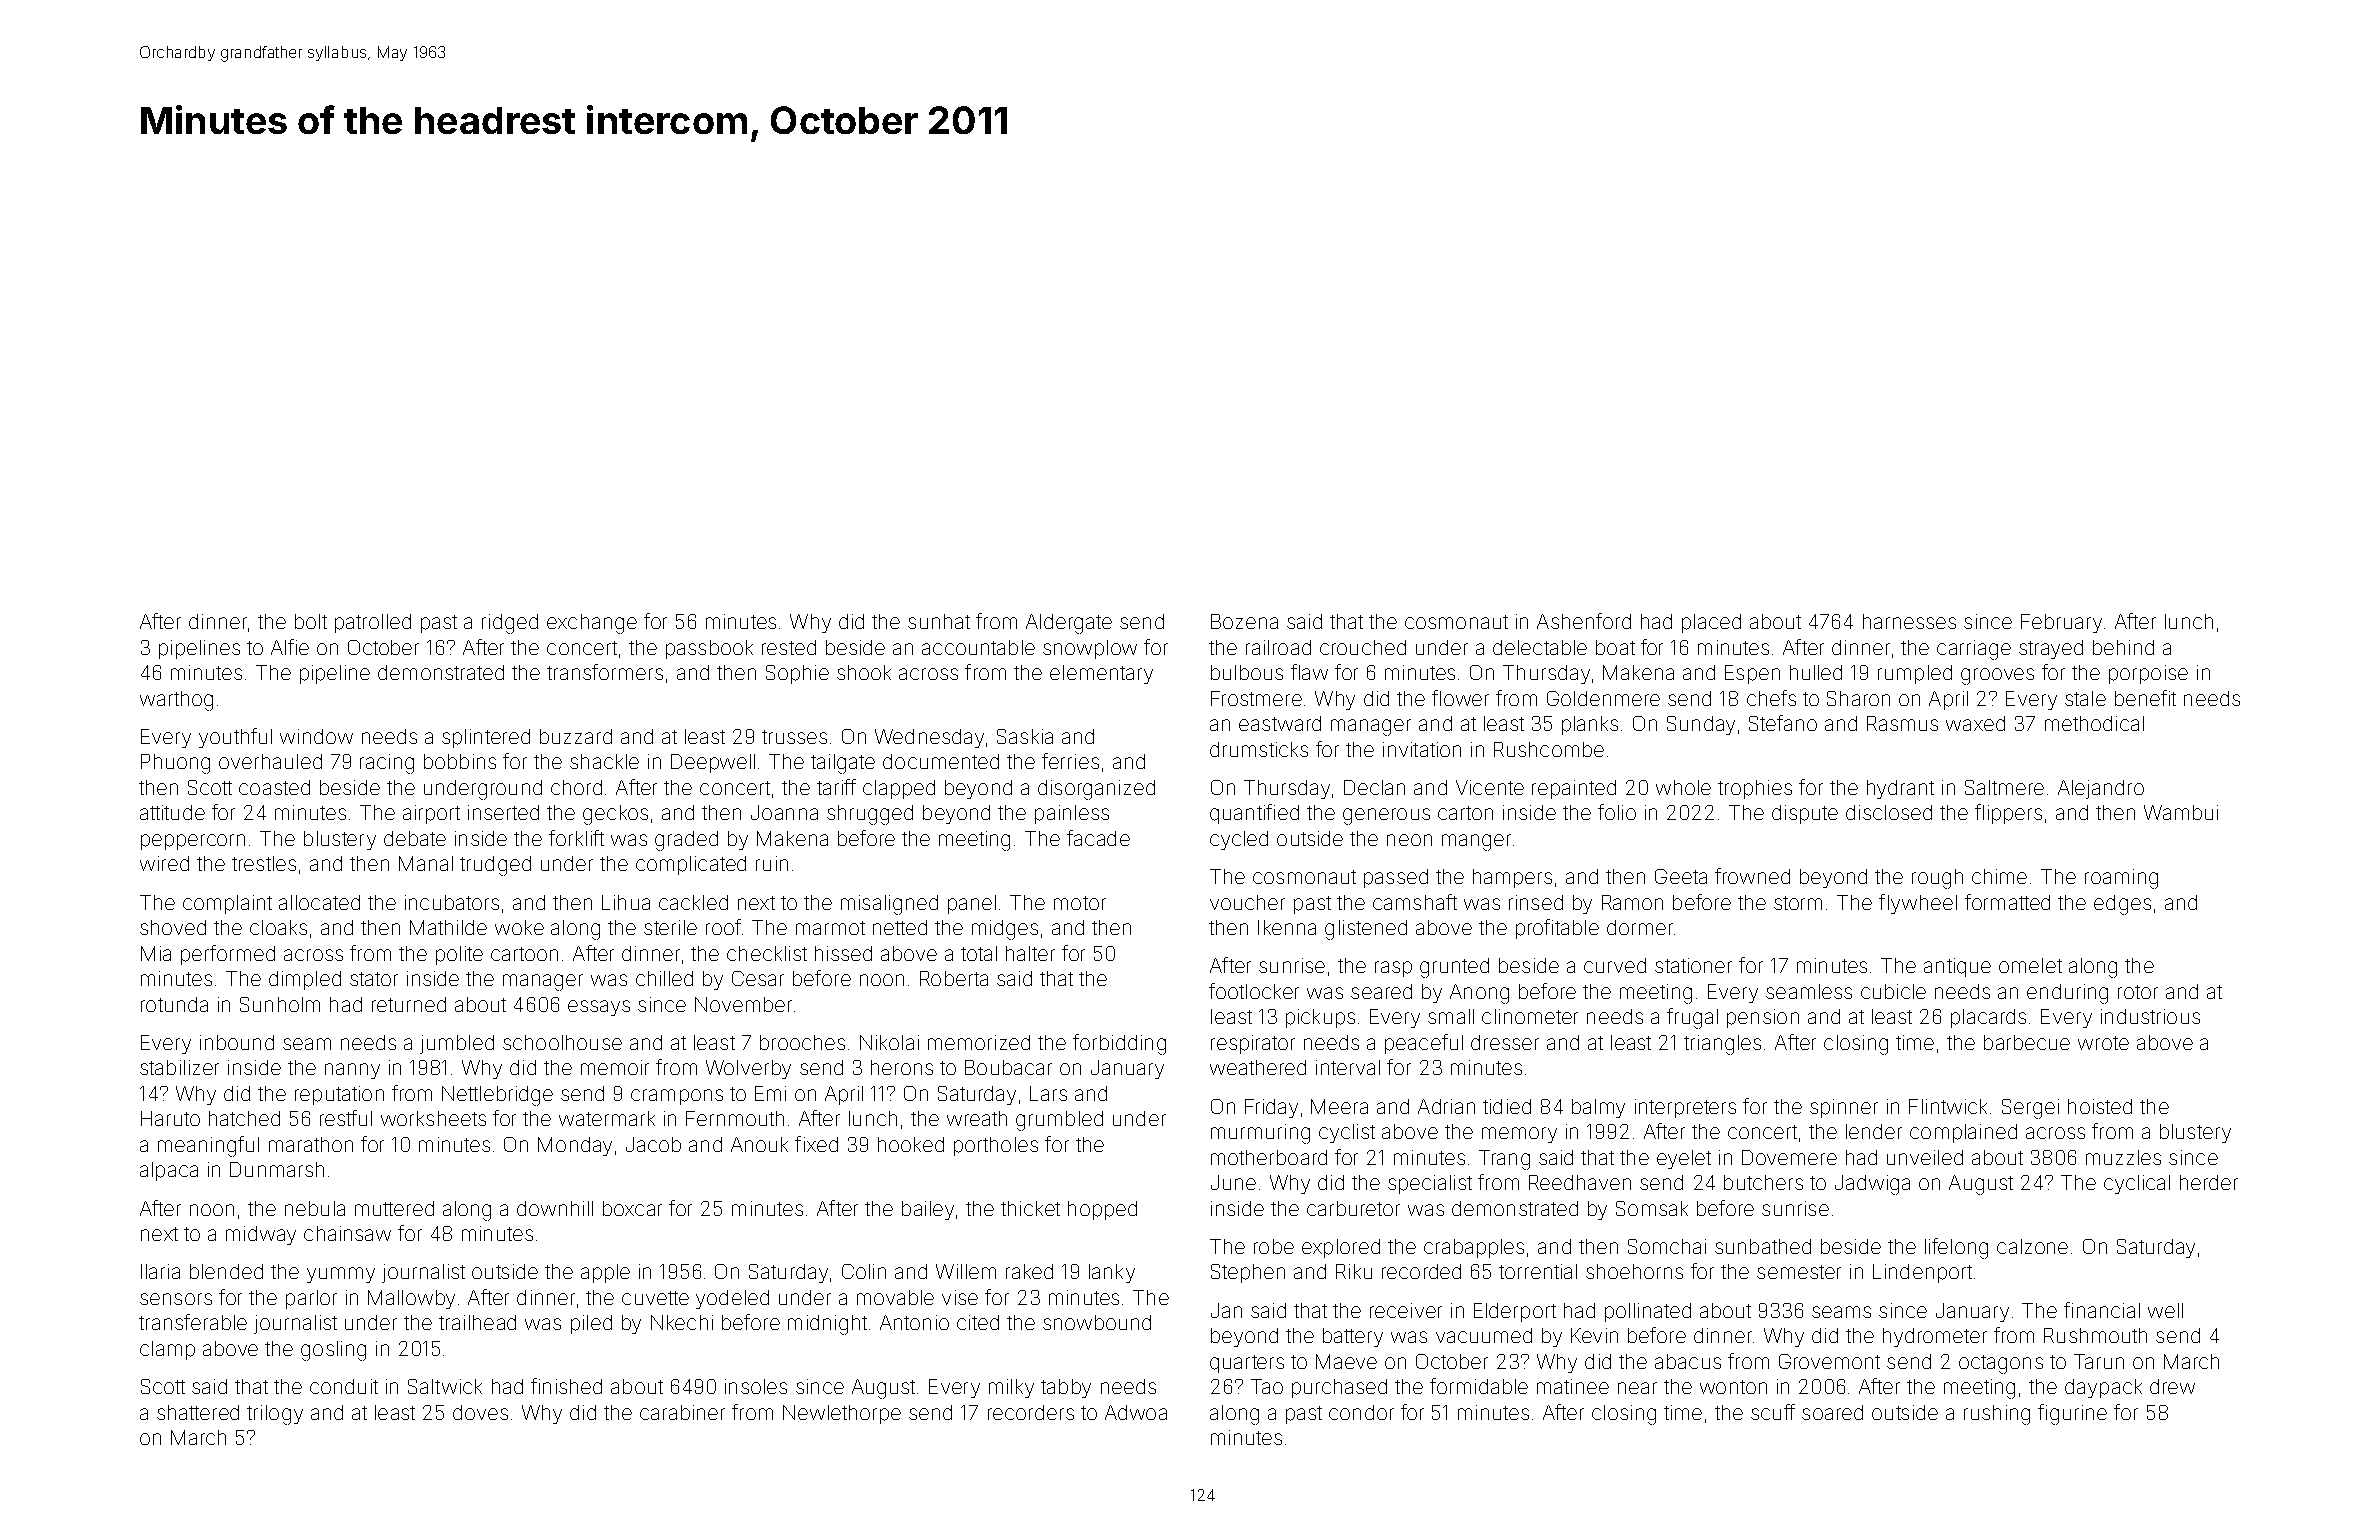 This page has height=1540, width=2380. Describe the element at coordinates (864, 672) in the page. I see `shook` at that location.
